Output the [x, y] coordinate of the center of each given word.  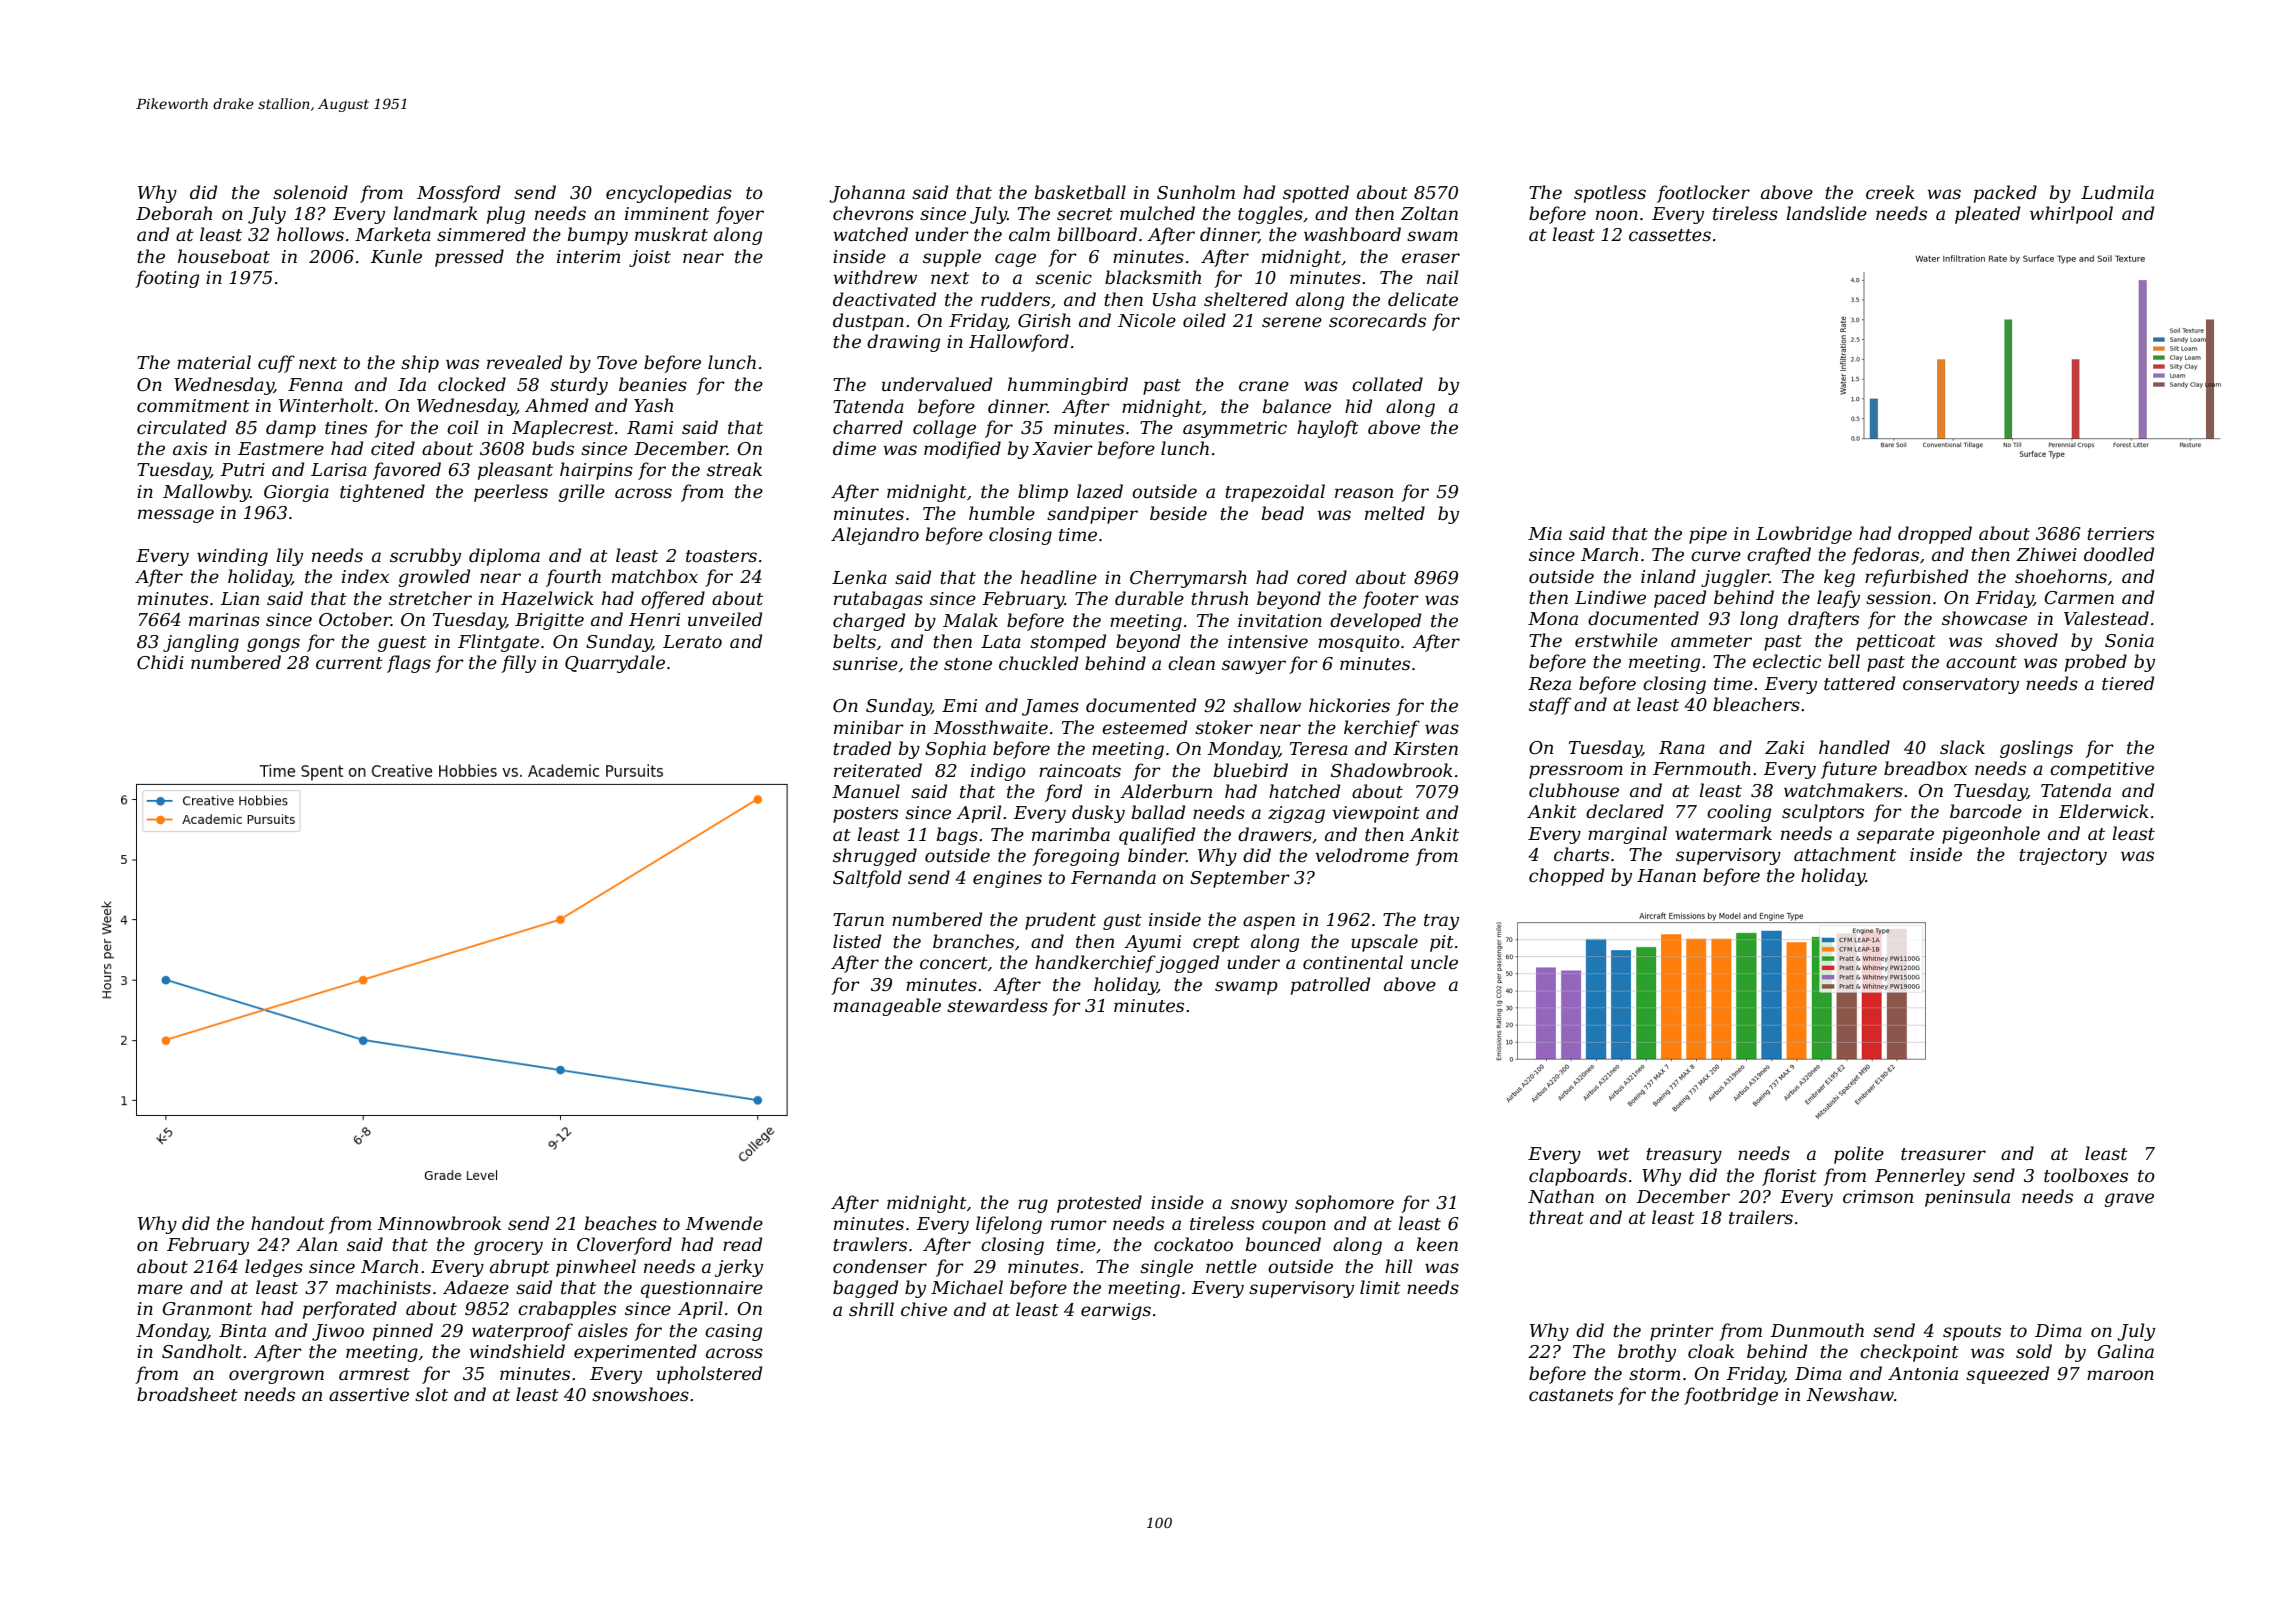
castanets [1571, 1395]
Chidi [160, 662]
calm [1029, 234]
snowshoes [640, 1394]
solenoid [310, 192]
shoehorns [2061, 576]
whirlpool [2071, 215]
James [1050, 707]
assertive [369, 1395]
